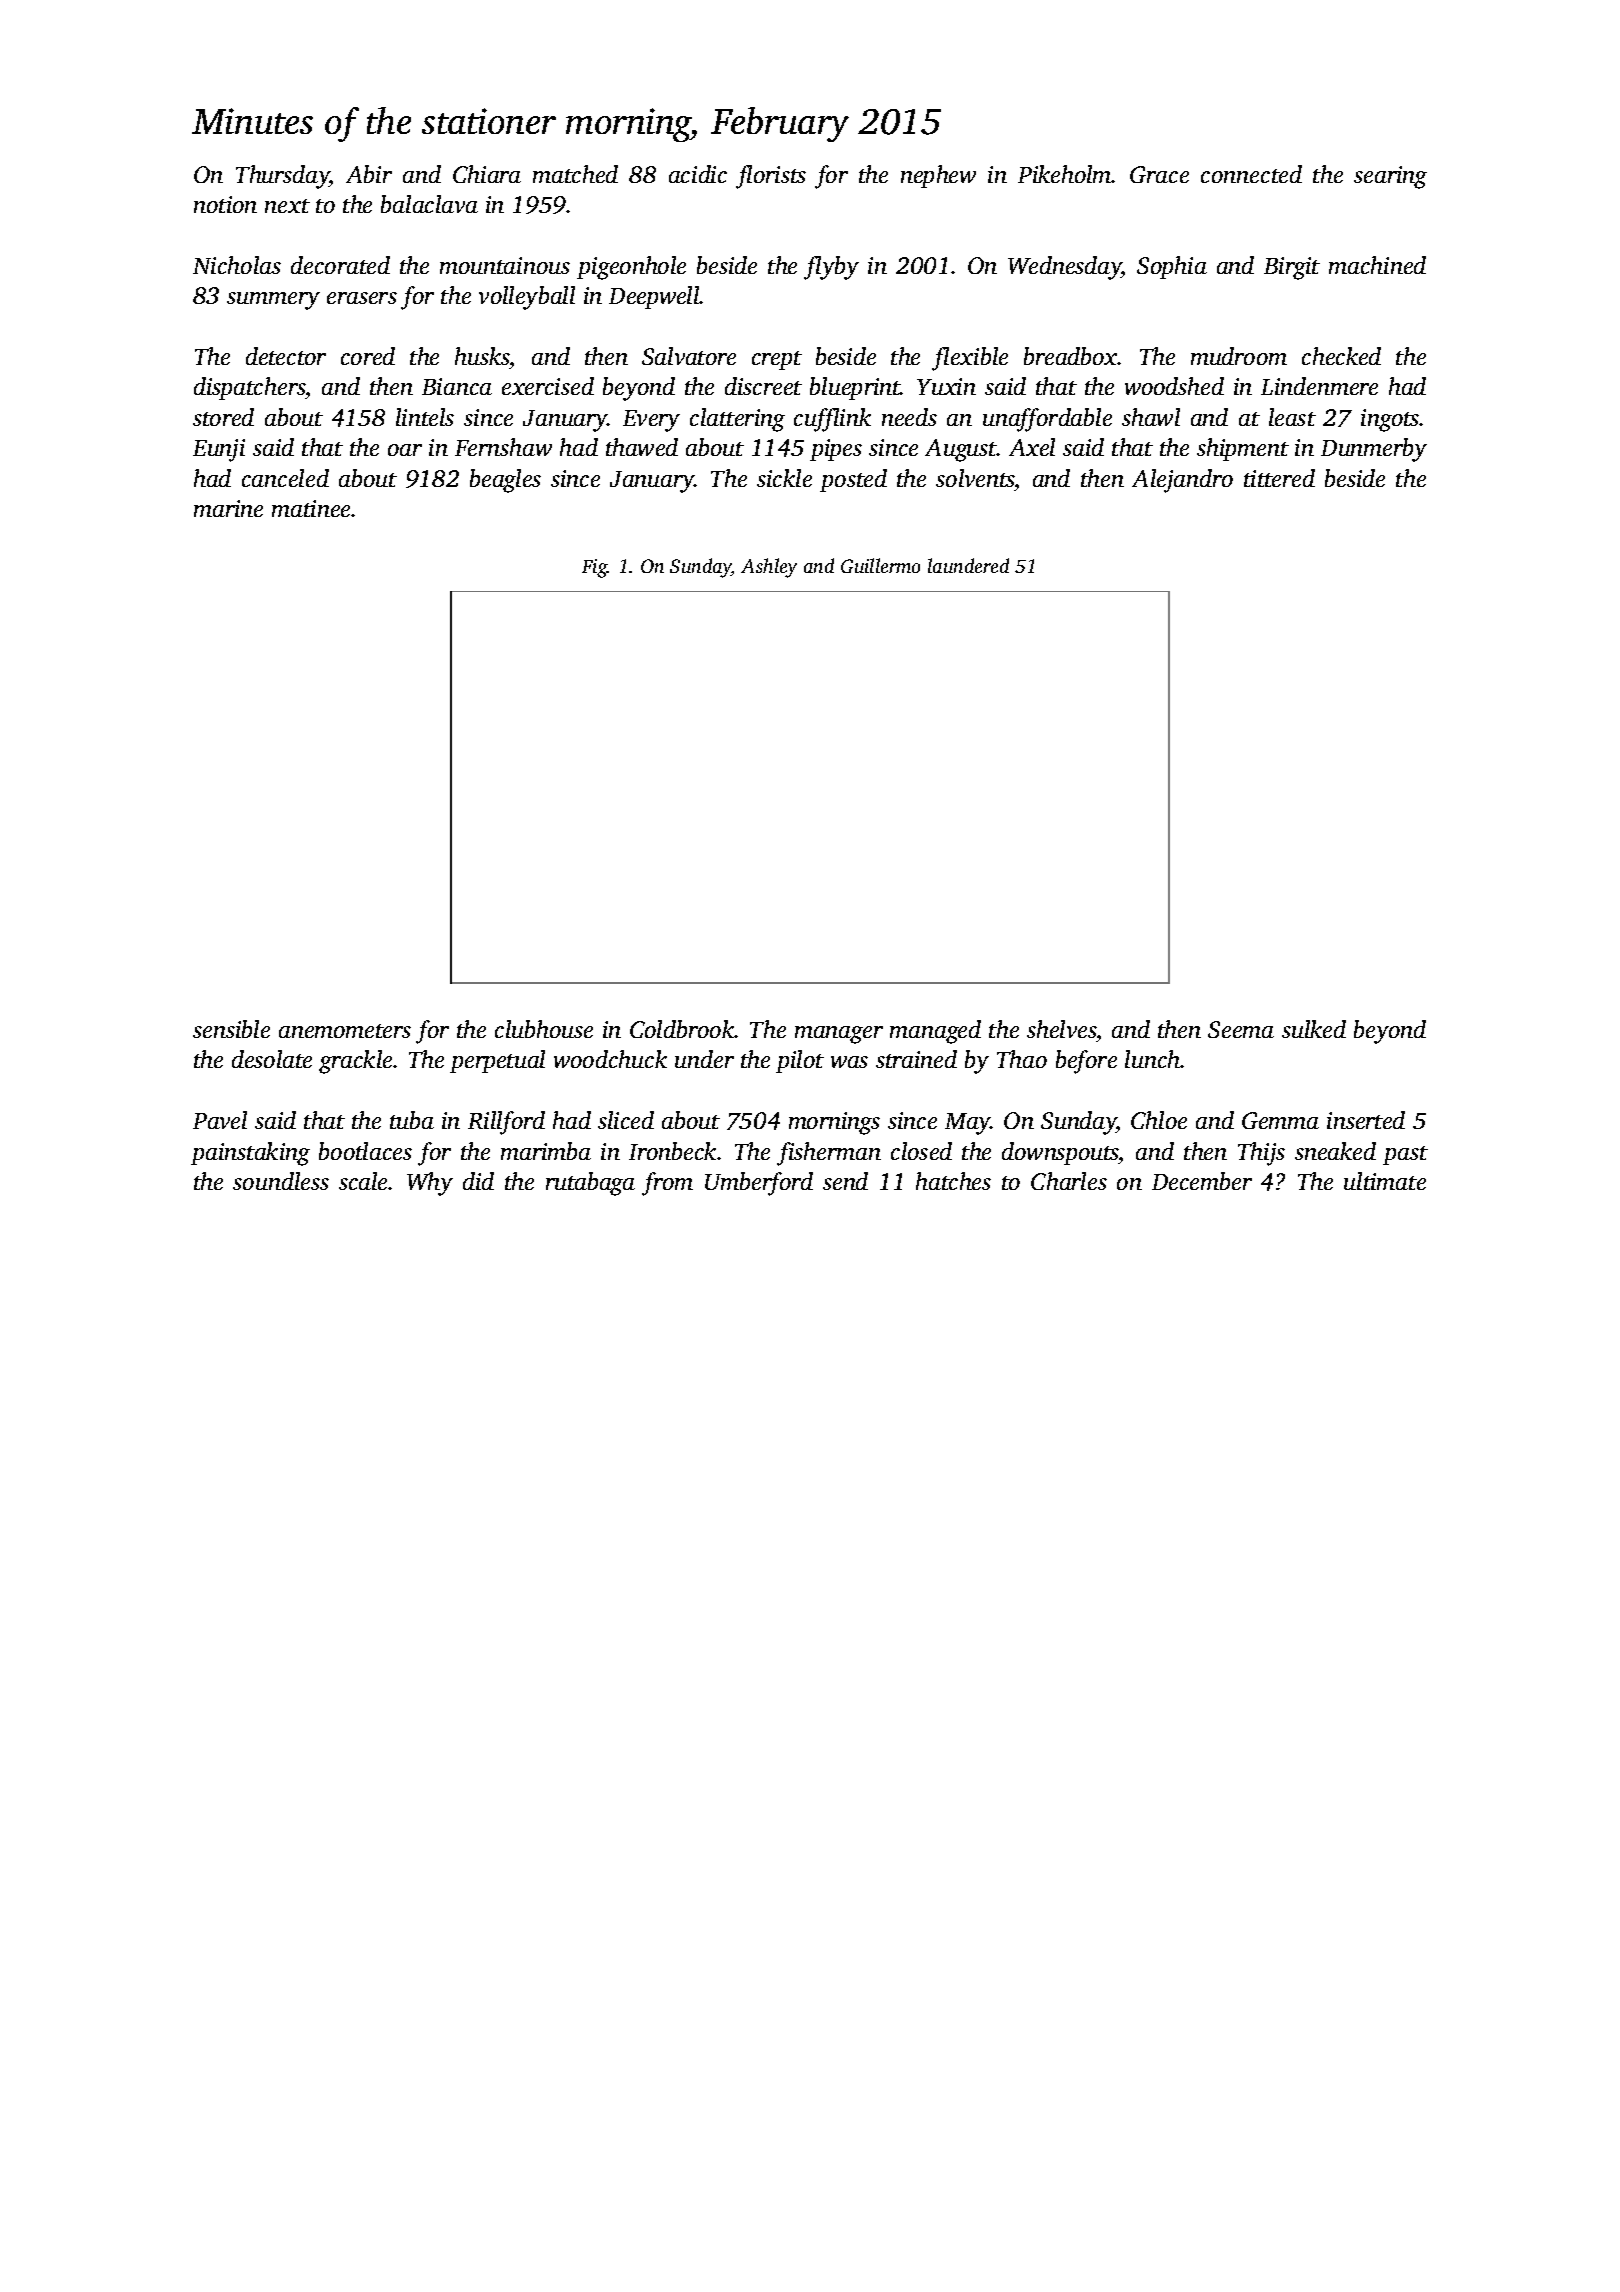  Describe the element at coordinates (1279, 478) in the image. I see `tittered` at that location.
